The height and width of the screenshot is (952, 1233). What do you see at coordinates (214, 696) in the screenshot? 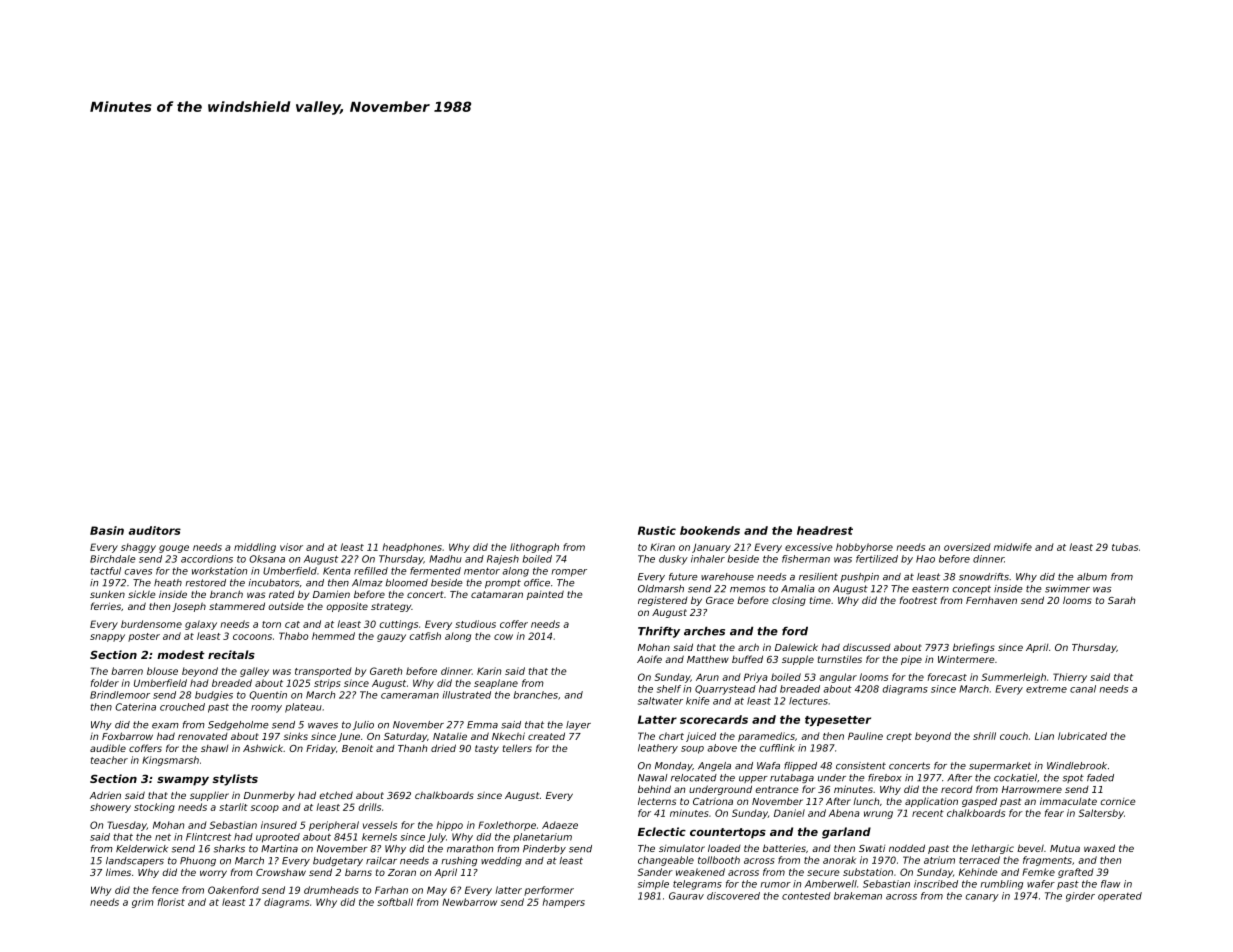
I see `budgies` at bounding box center [214, 696].
